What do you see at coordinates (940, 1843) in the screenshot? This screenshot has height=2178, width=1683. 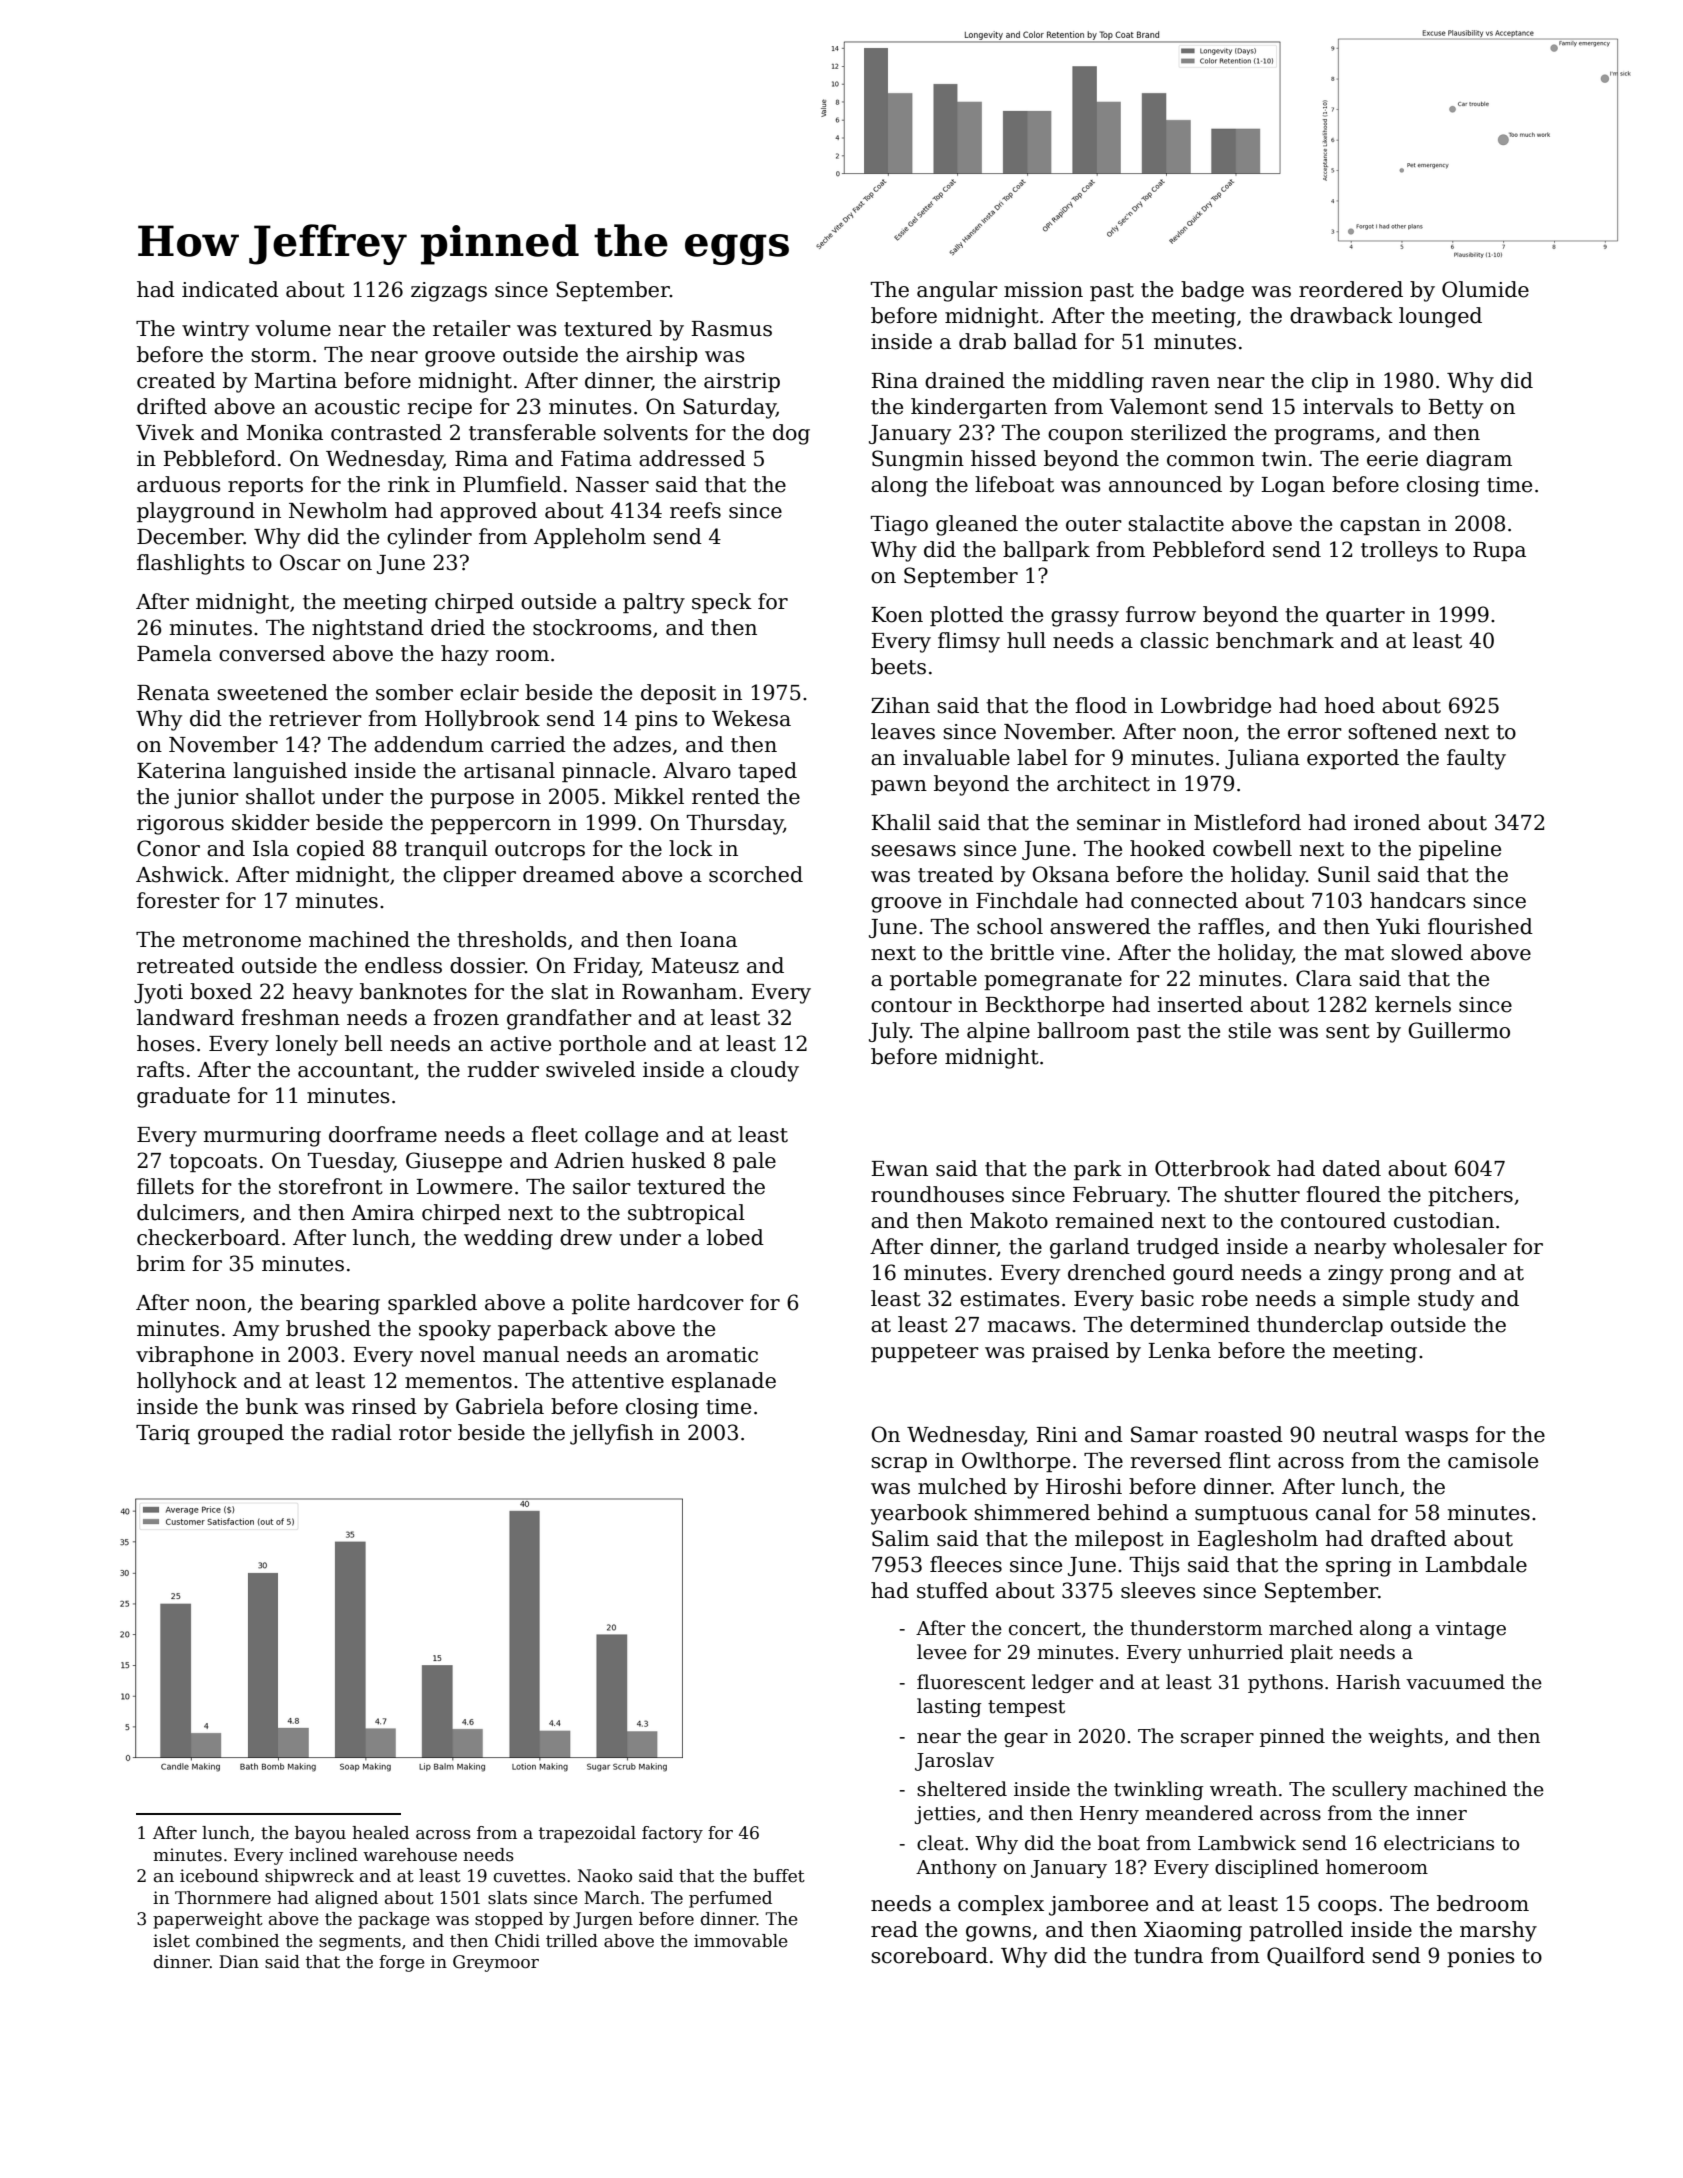 I see `cleat` at bounding box center [940, 1843].
